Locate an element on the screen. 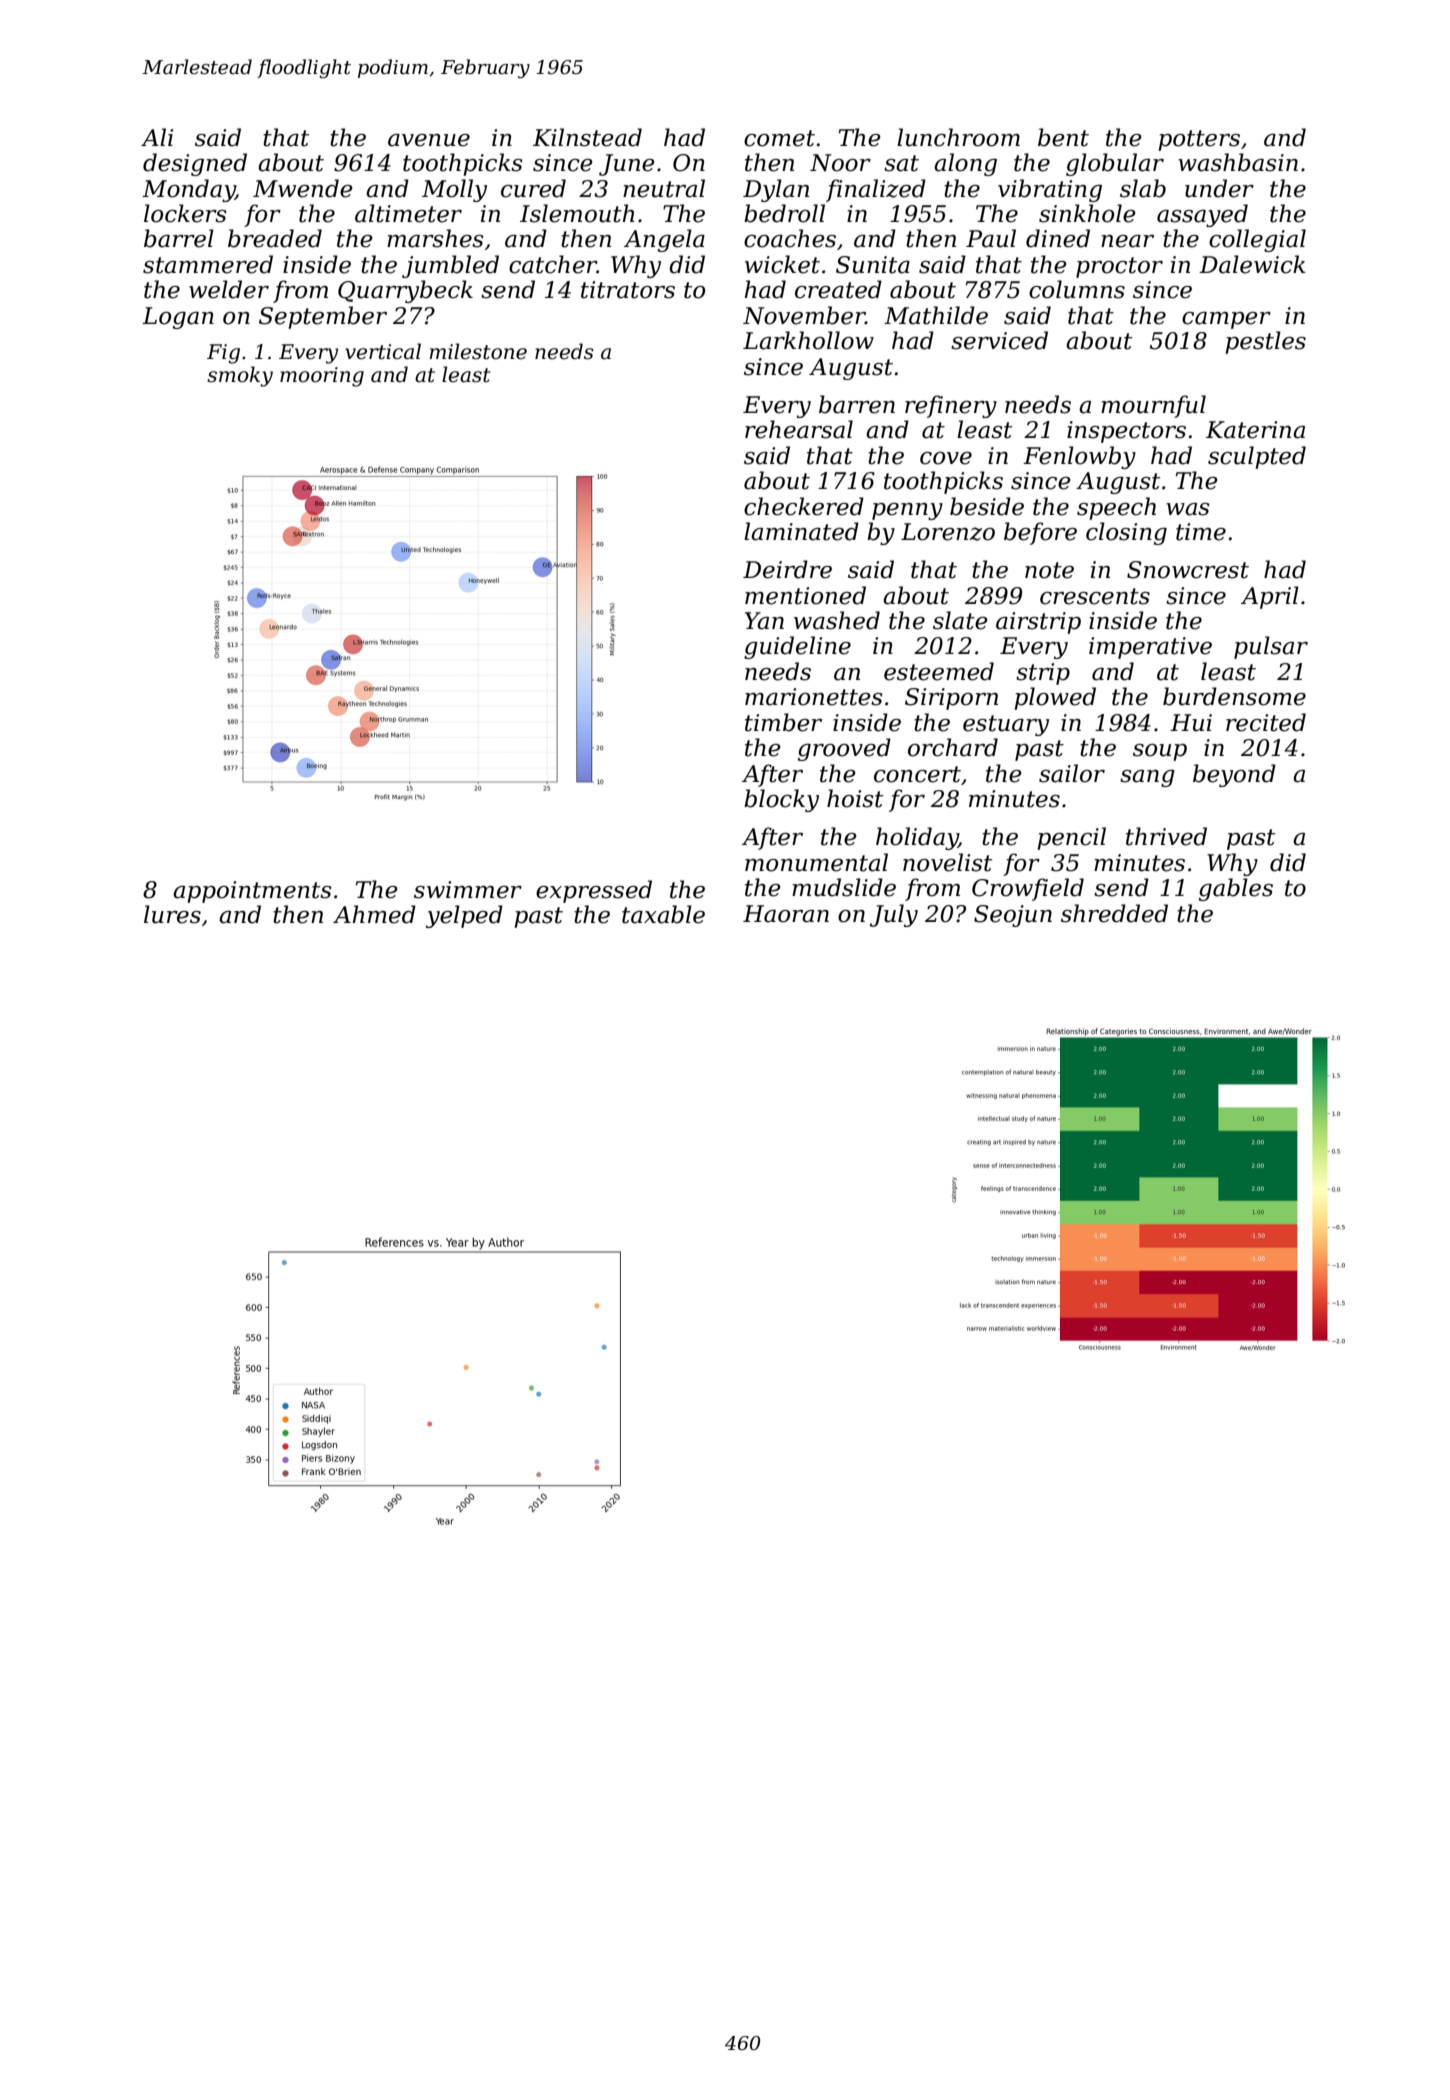  slab is located at coordinates (1143, 188).
